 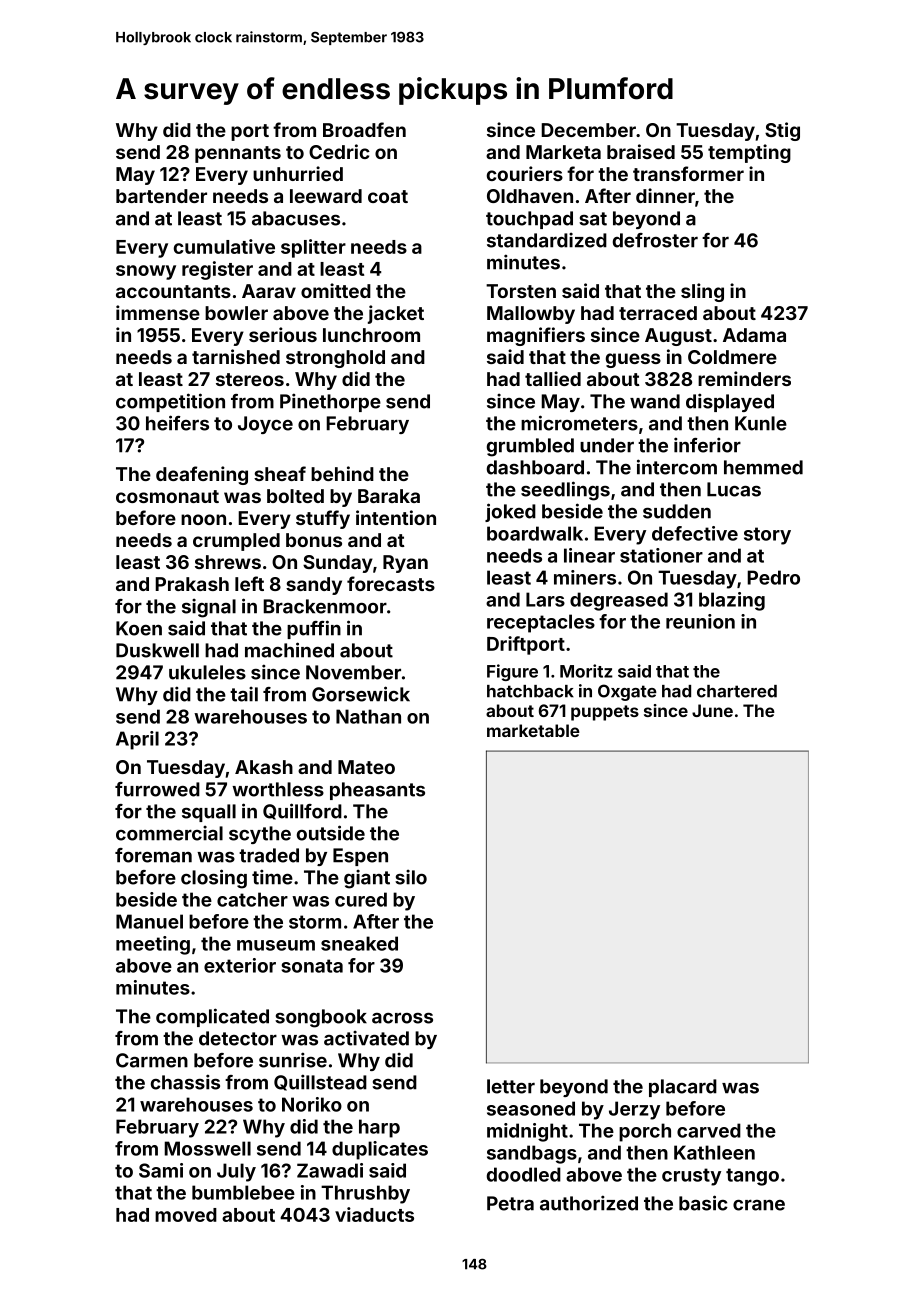 What do you see at coordinates (152, 1060) in the screenshot?
I see `Carmen` at bounding box center [152, 1060].
